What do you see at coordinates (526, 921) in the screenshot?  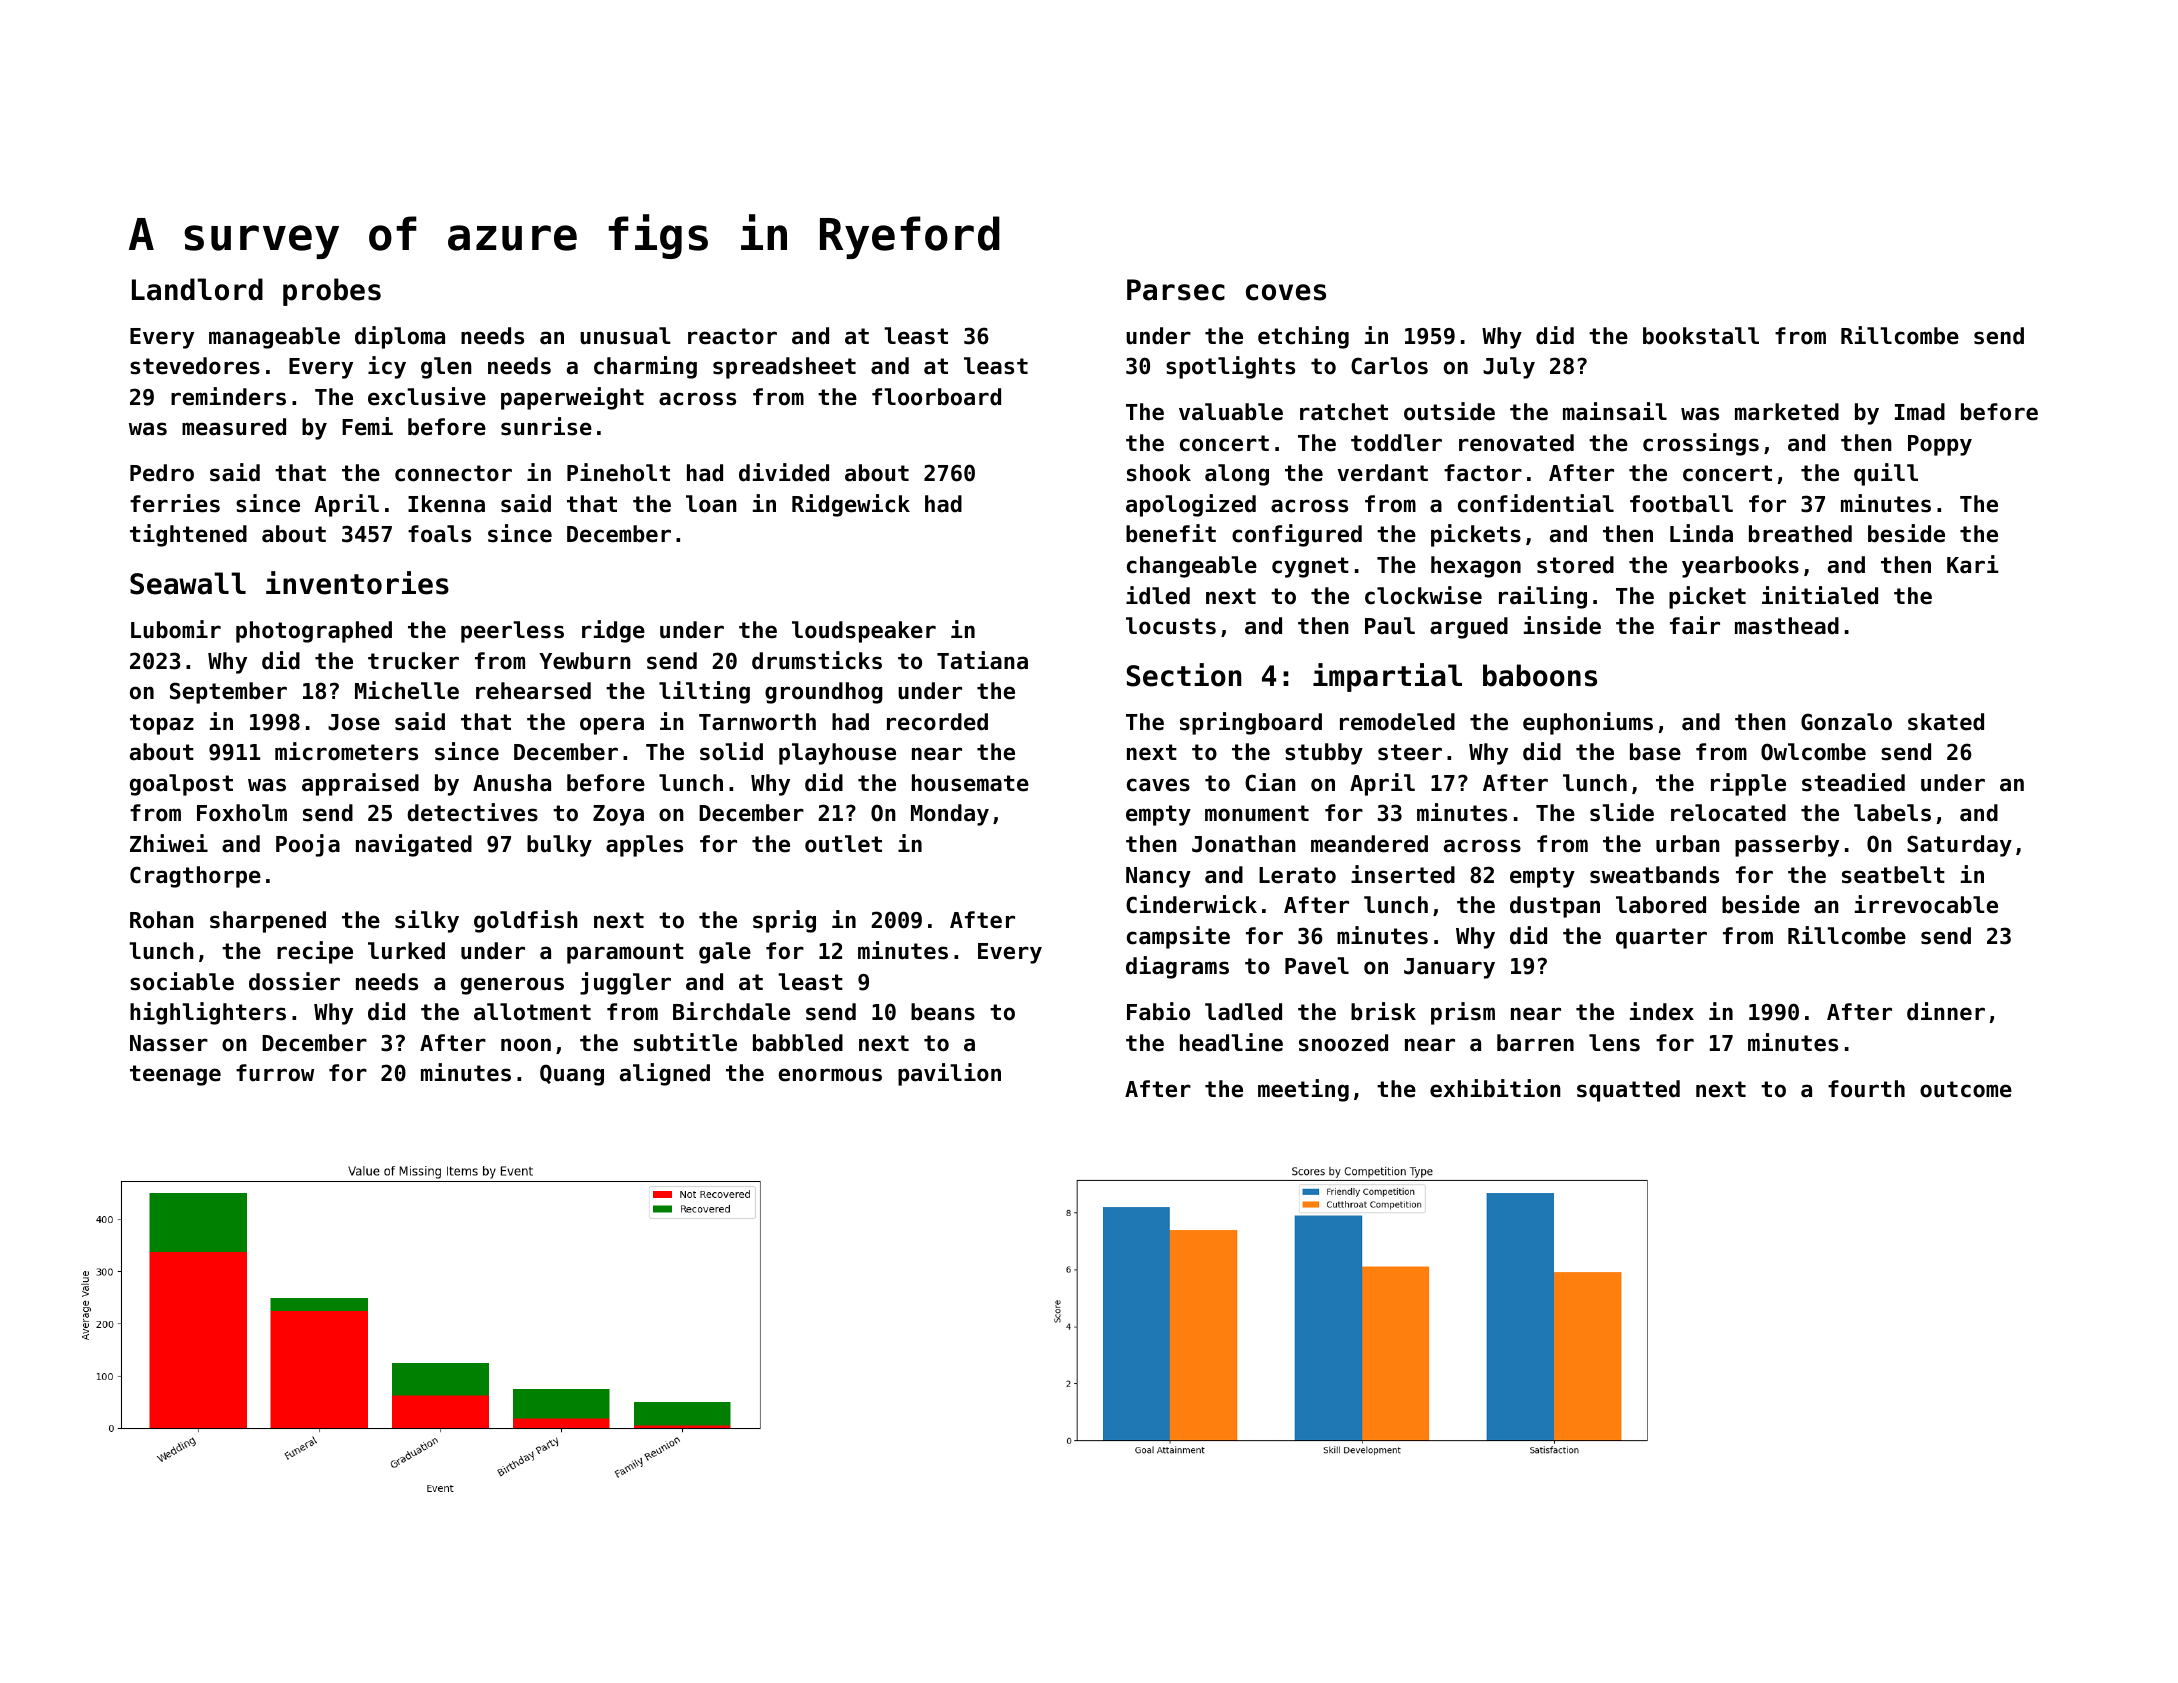 I see `goldfish` at bounding box center [526, 921].
